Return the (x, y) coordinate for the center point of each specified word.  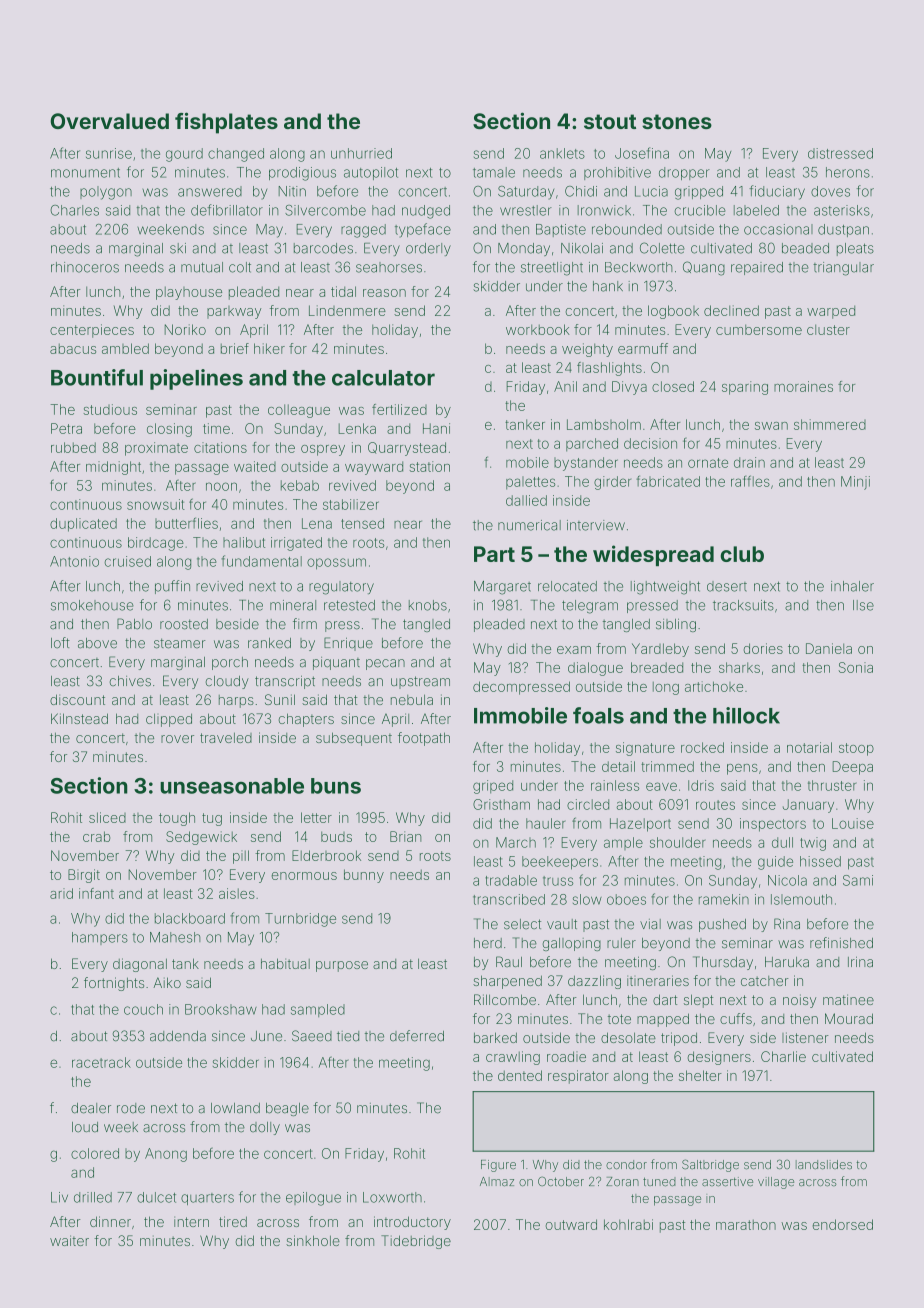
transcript (285, 682)
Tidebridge (416, 1242)
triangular (843, 269)
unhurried (361, 153)
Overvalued (109, 121)
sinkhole (313, 1240)
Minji (855, 483)
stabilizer (351, 504)
